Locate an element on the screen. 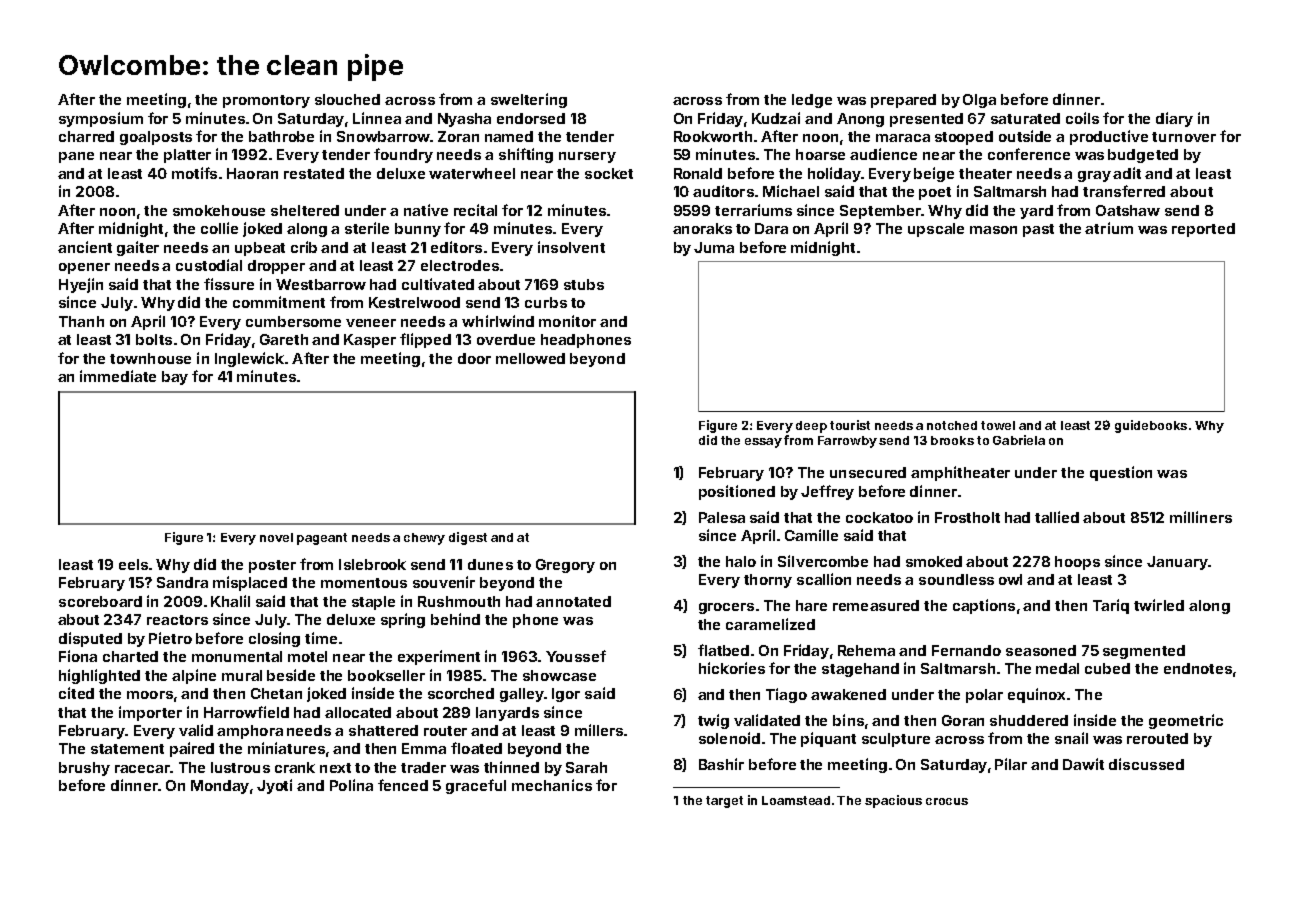 Image resolution: width=1308 pixels, height=924 pixels. coils is located at coordinates (1082, 118).
